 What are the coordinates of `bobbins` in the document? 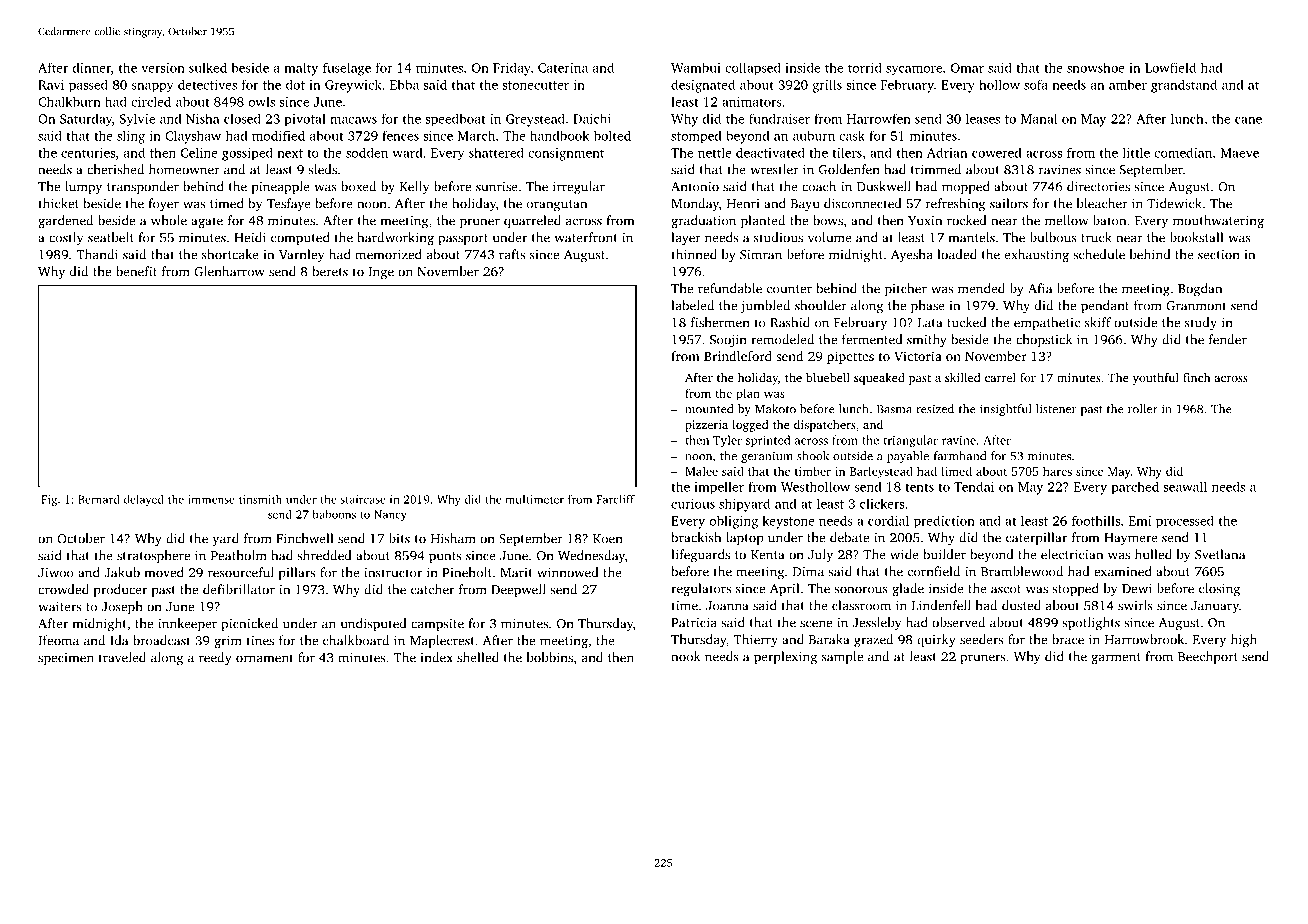 It's located at (550, 657).
